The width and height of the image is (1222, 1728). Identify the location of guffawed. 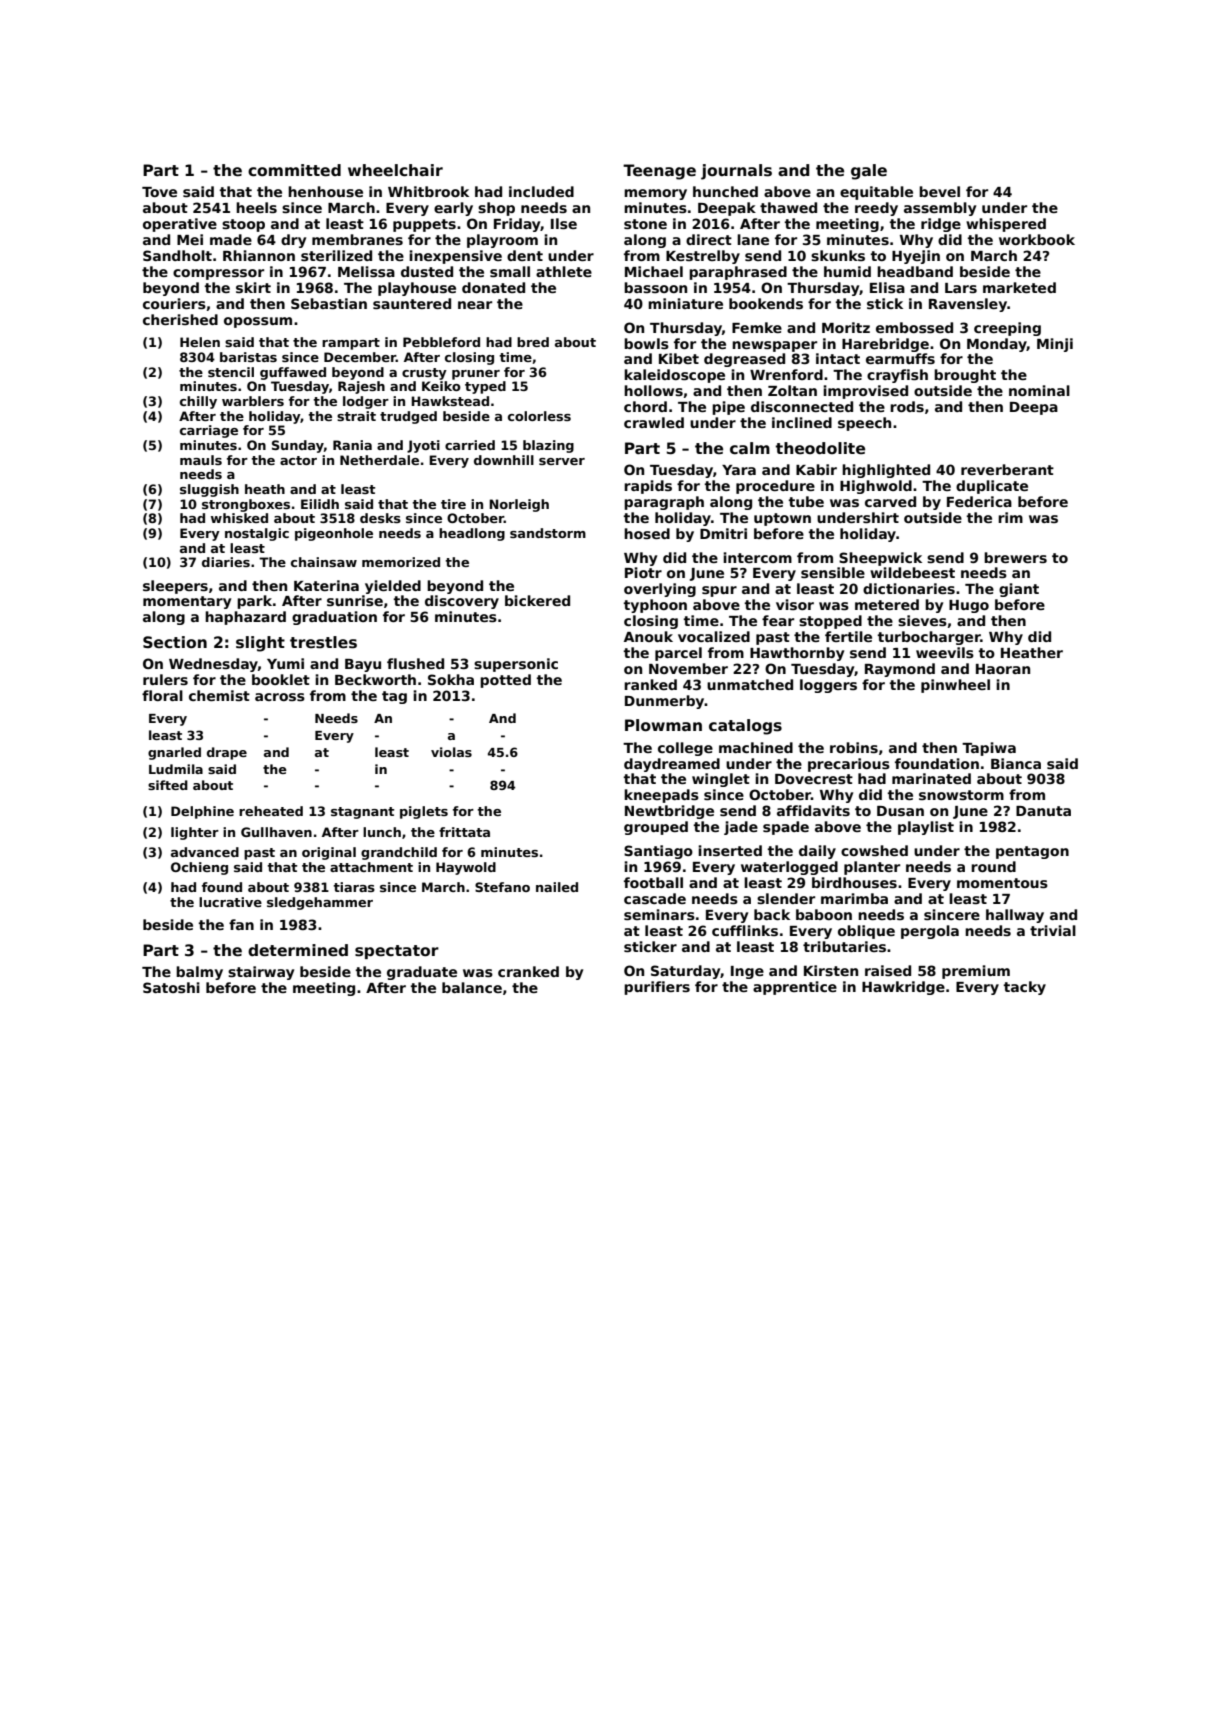
(293, 373).
